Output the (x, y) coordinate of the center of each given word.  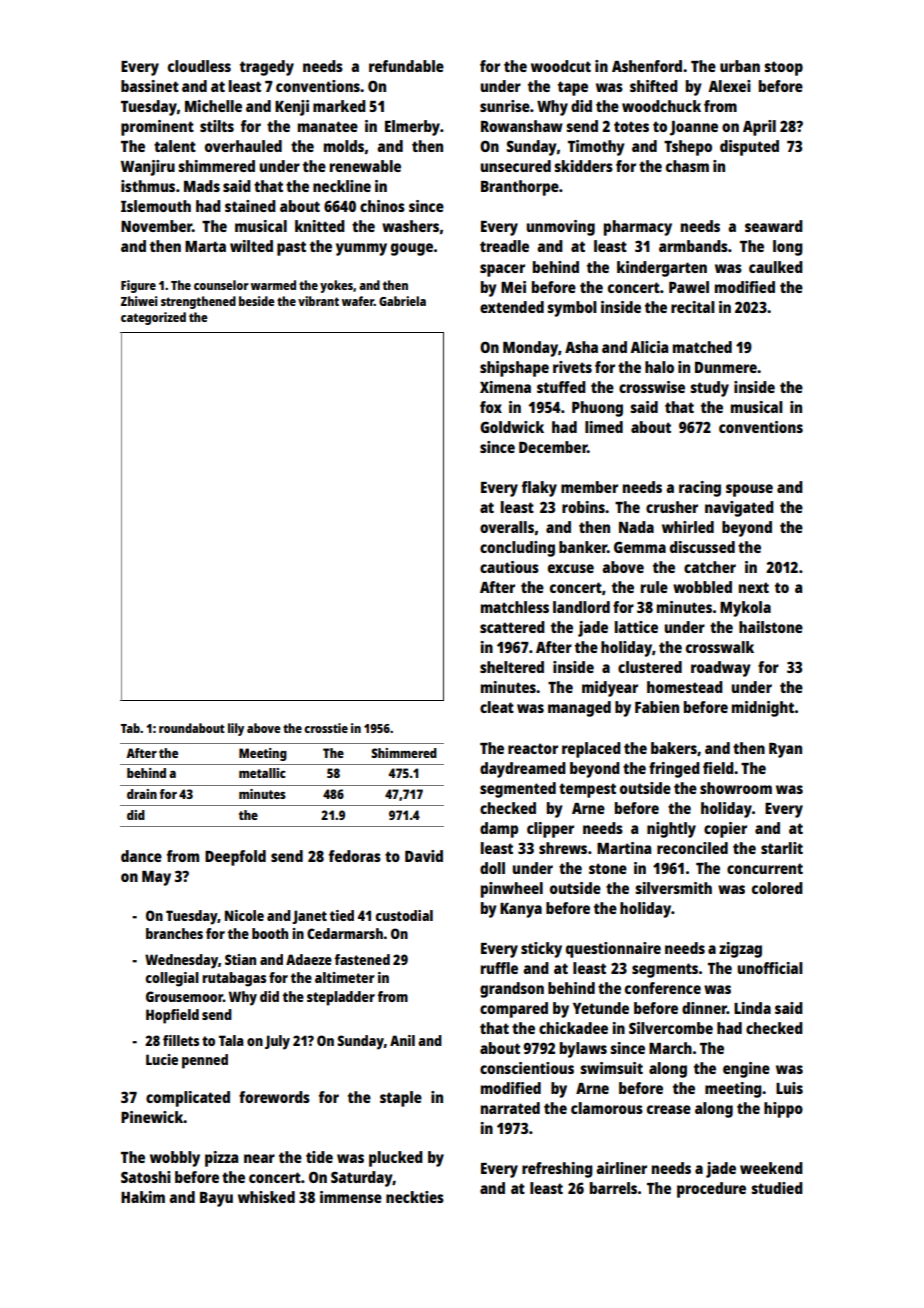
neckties (415, 1197)
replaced (591, 750)
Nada (636, 527)
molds (344, 146)
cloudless (199, 66)
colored (777, 888)
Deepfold (235, 858)
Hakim (143, 1197)
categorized (153, 318)
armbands (693, 246)
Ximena (505, 387)
